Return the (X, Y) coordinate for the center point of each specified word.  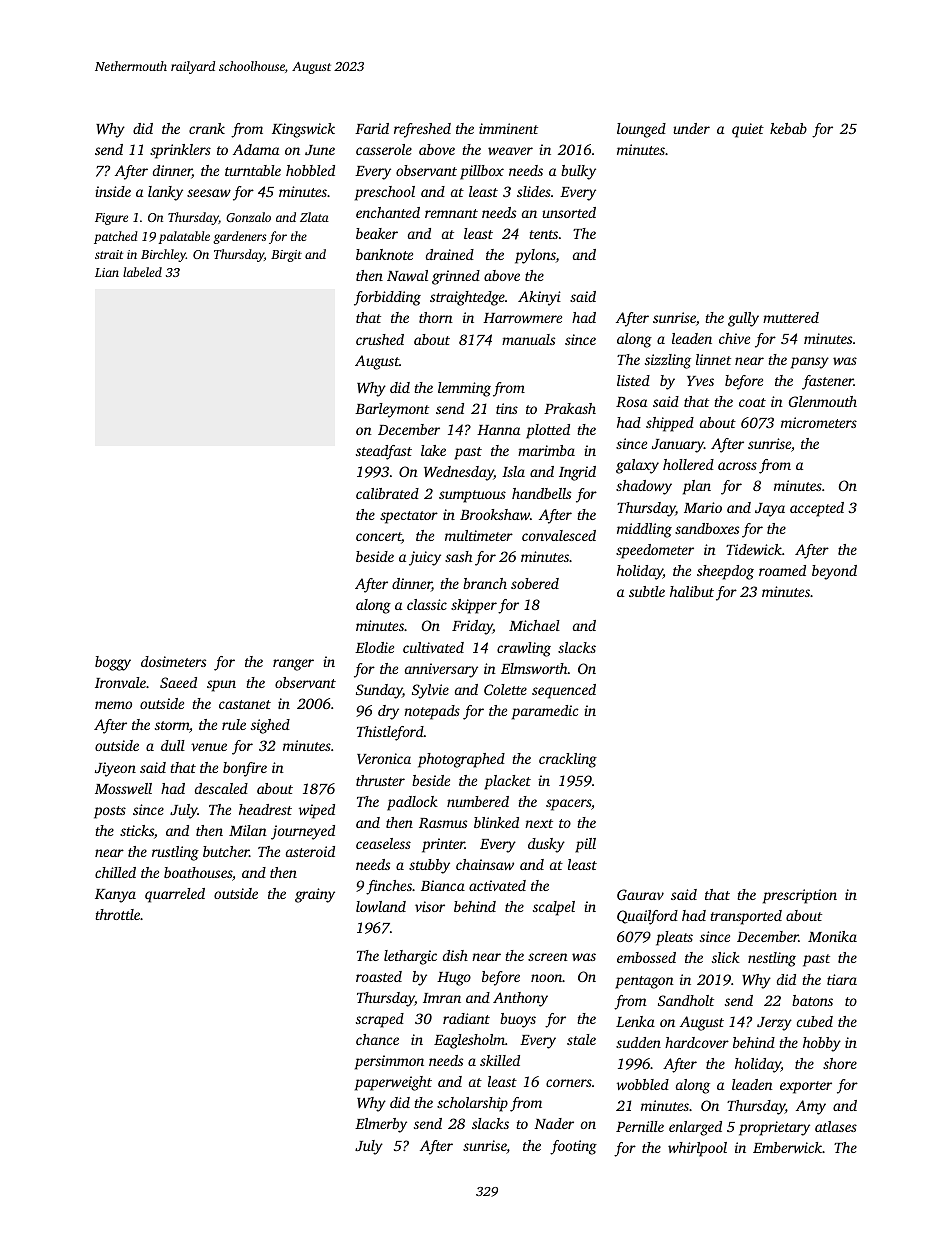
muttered (791, 317)
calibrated (387, 493)
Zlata (314, 217)
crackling (568, 760)
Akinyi (539, 298)
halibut (692, 591)
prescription (800, 896)
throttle (117, 914)
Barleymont (392, 410)
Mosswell (123, 788)
